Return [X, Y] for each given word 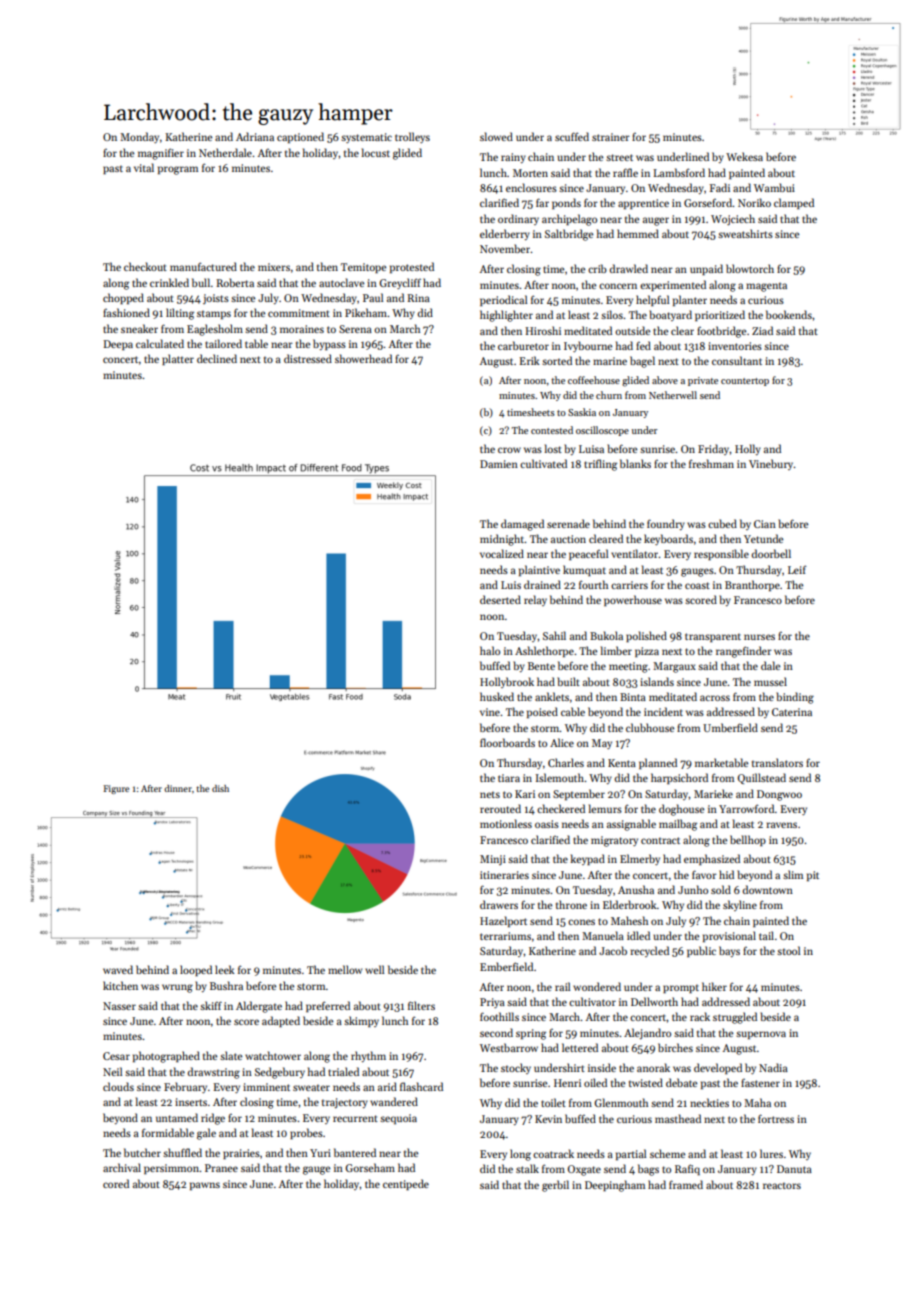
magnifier [161, 154]
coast [697, 585]
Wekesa [744, 156]
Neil [112, 1071]
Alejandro [647, 1034]
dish [220, 788]
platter [178, 359]
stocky [516, 1068]
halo [490, 650]
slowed [496, 136]
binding [795, 698]
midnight [502, 540]
